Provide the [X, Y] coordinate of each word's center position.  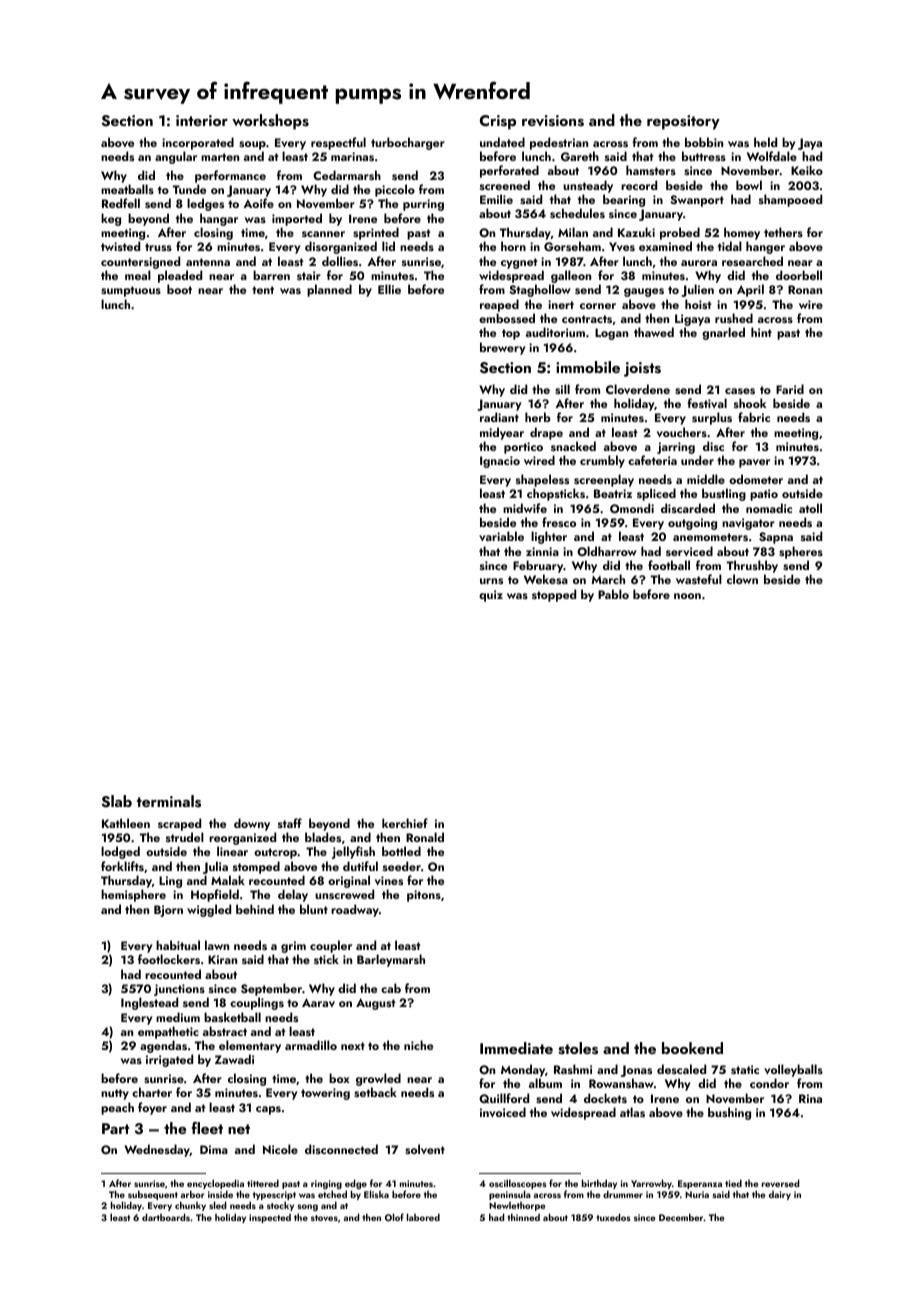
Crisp [498, 122]
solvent [425, 1149]
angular [176, 157]
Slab [116, 801]
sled [217, 1205]
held [765, 142]
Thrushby [752, 566]
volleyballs [793, 1070]
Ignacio [500, 462]
